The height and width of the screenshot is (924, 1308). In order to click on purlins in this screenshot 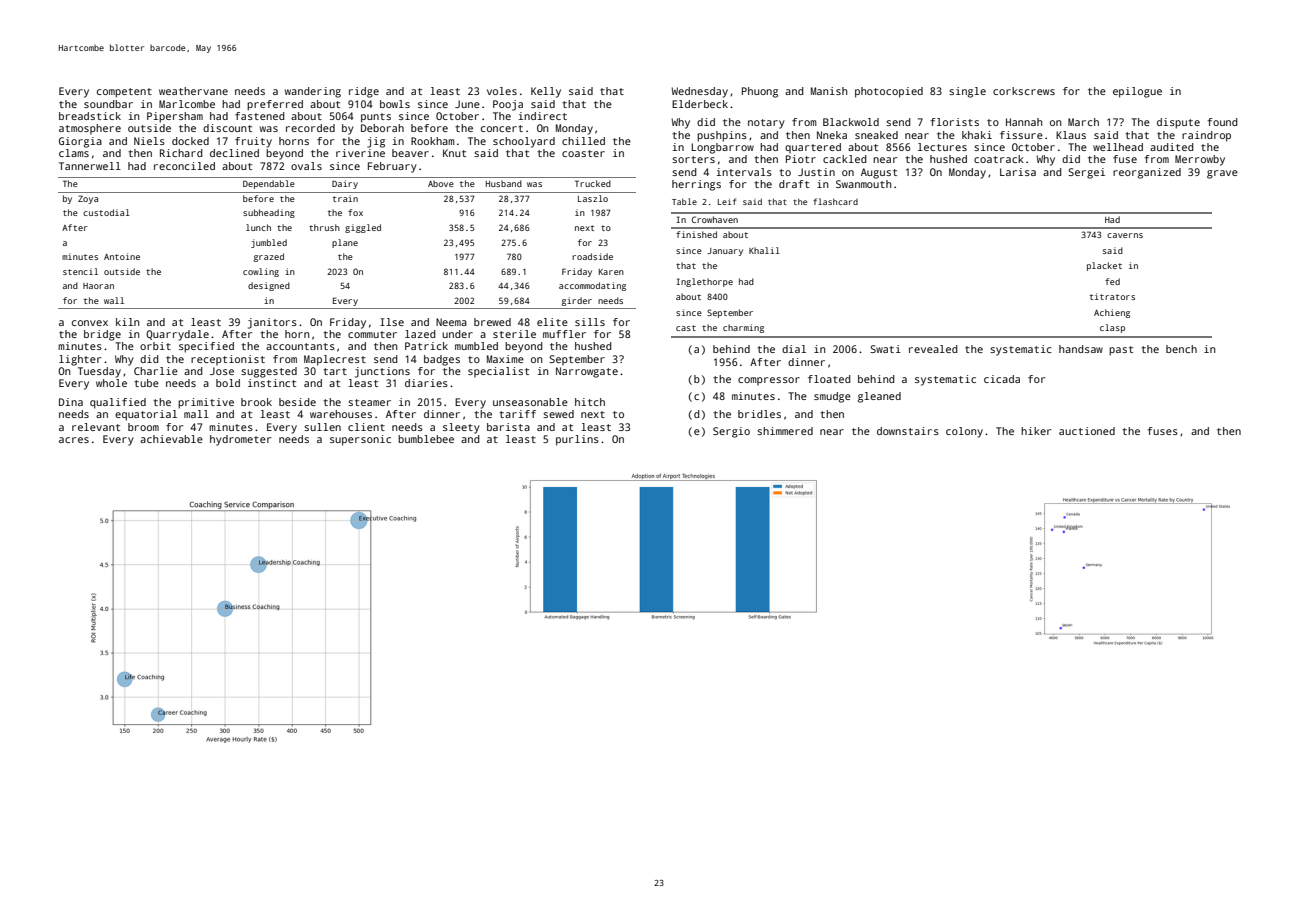, I will do `click(577, 440)`.
